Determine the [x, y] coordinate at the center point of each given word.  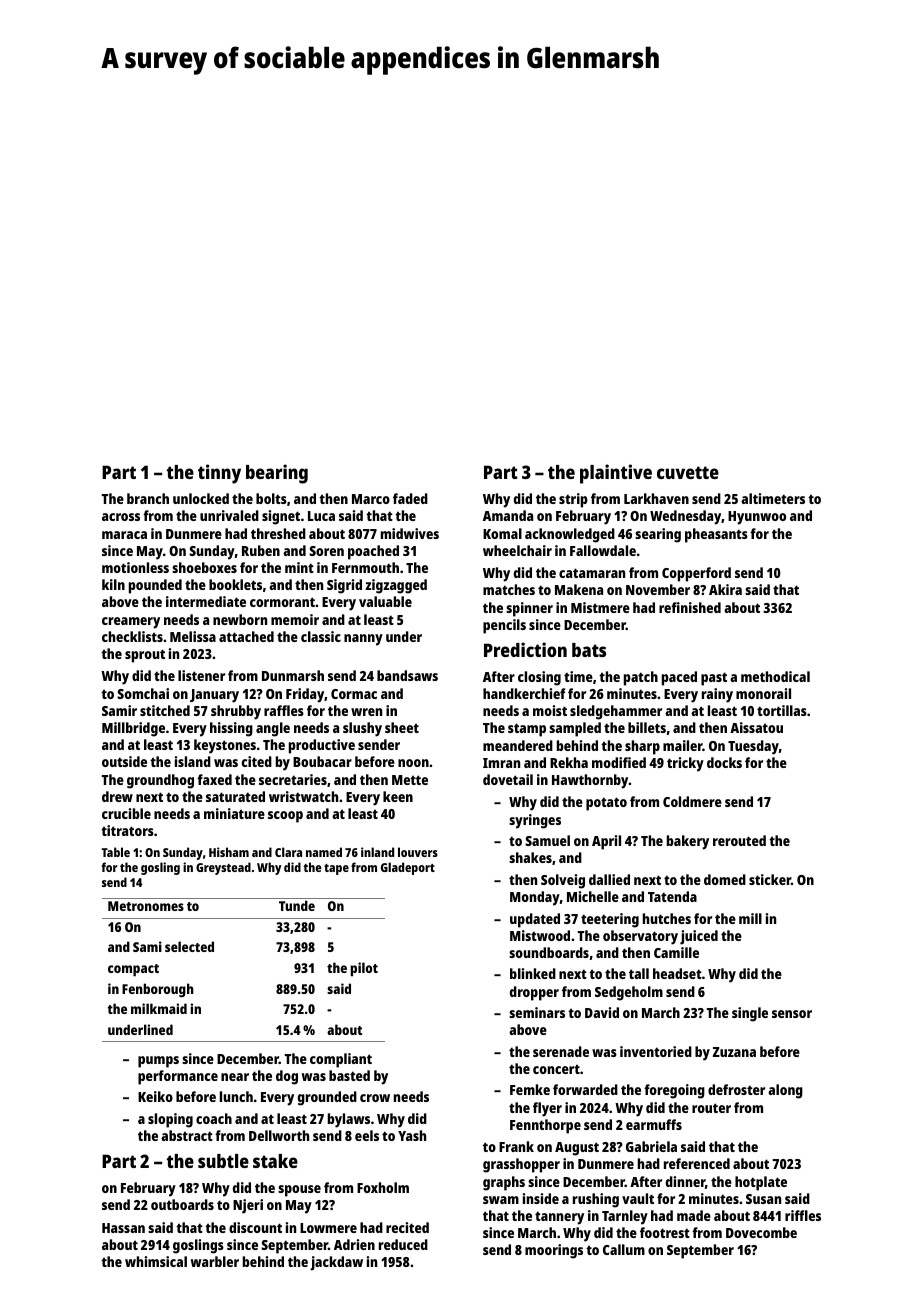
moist [550, 710]
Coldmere [692, 801]
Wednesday [685, 517]
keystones [225, 746]
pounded [155, 586]
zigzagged [396, 586]
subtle [223, 1161]
